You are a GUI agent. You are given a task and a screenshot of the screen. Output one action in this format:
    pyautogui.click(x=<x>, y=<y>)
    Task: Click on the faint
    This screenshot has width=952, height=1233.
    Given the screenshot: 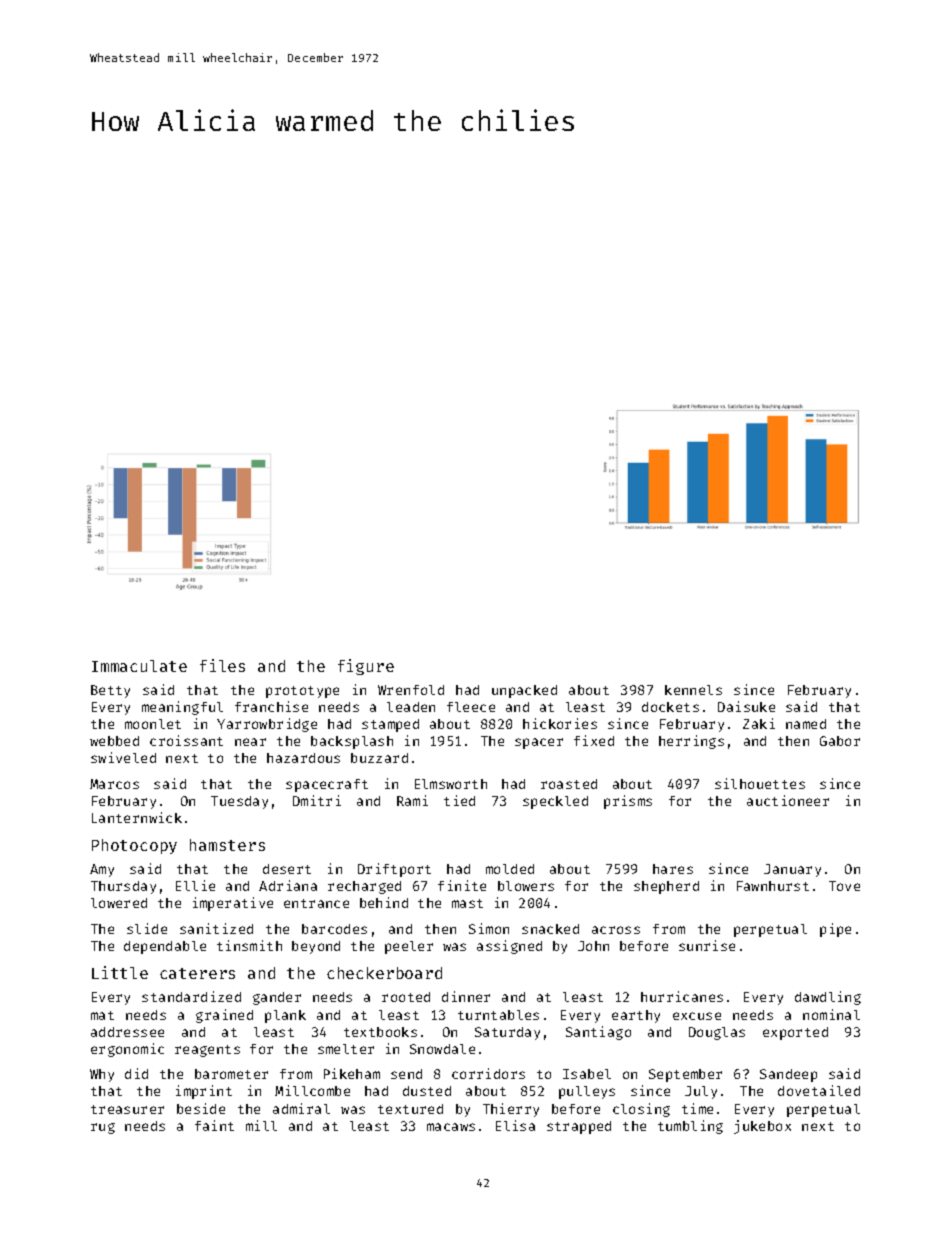 What is the action you would take?
    pyautogui.click(x=214, y=1125)
